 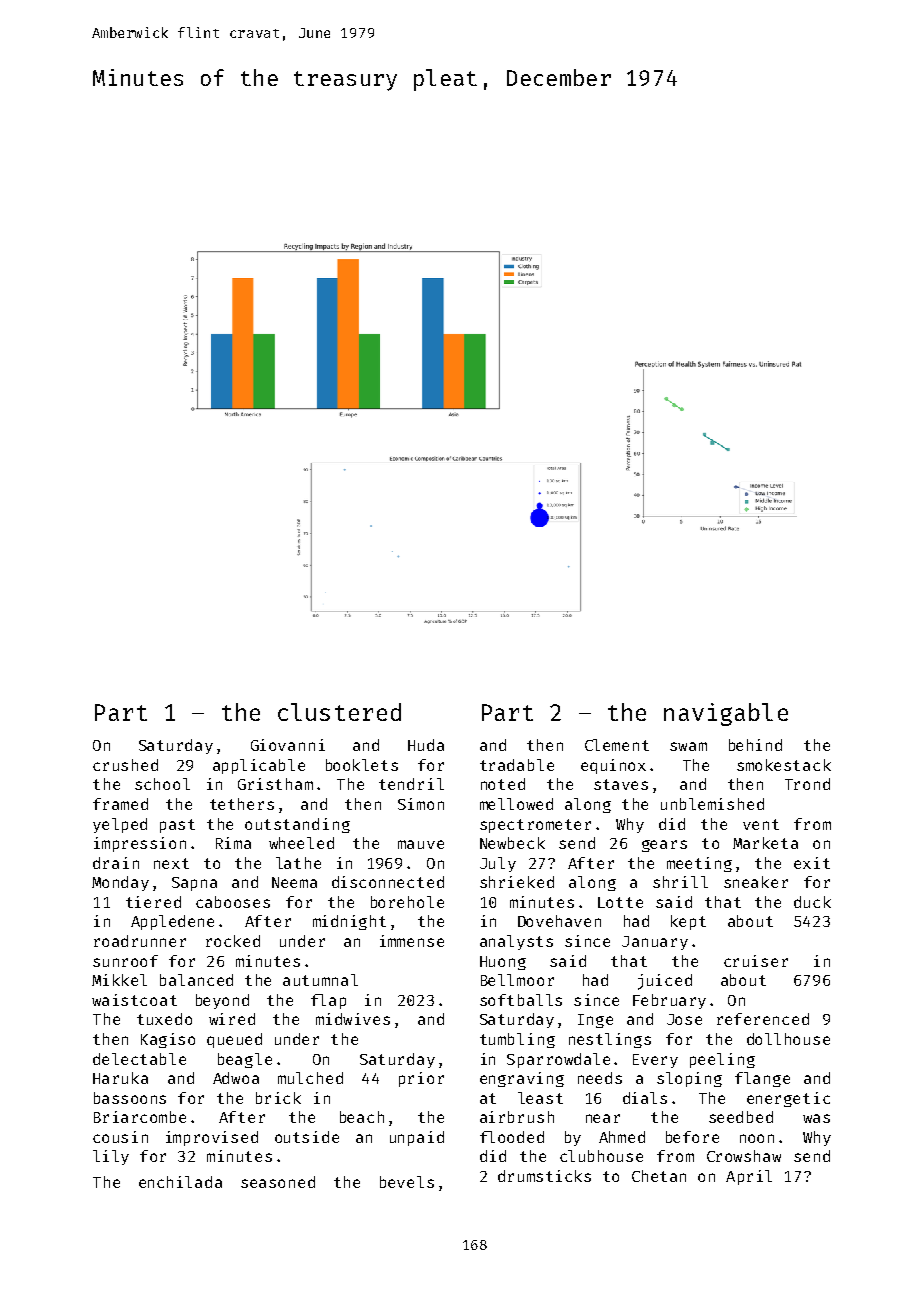 I want to click on autumnal, so click(x=320, y=980).
